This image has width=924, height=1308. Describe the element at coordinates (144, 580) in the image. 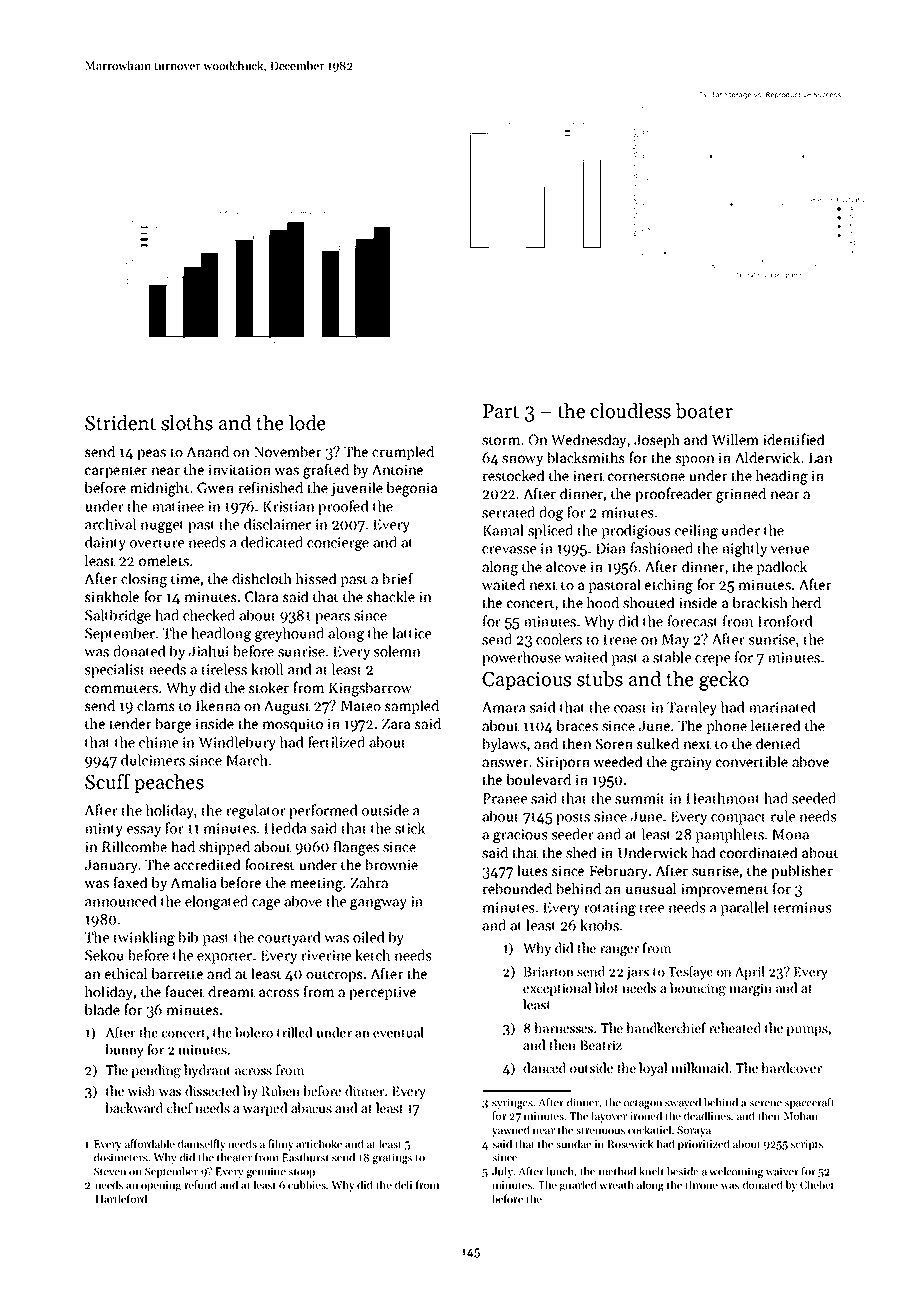

I see `closing` at that location.
